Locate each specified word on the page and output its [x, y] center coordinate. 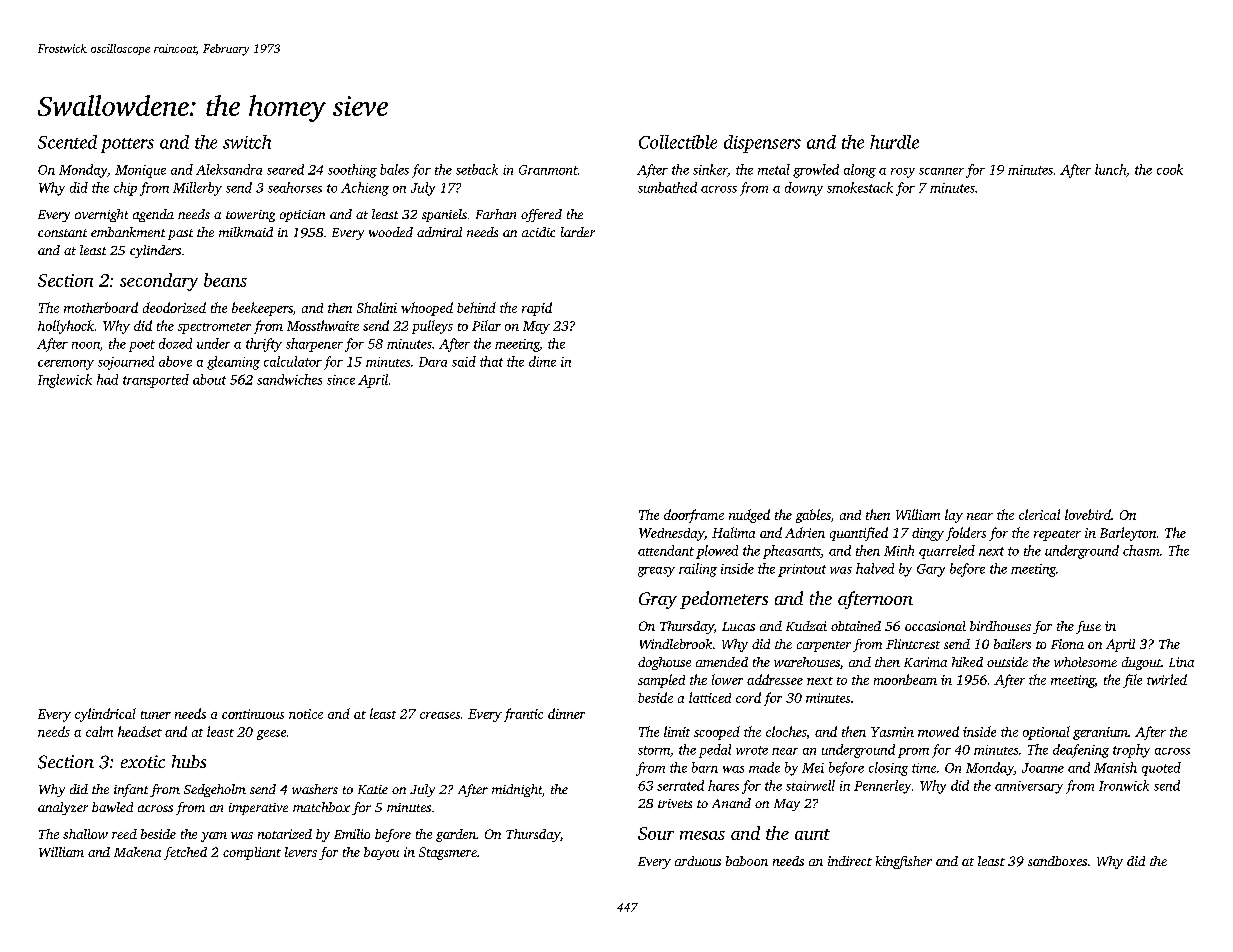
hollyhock [66, 327]
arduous [698, 861]
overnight [101, 215]
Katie [373, 789]
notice [306, 714]
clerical [1039, 514]
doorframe [694, 516]
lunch [1110, 169]
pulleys [432, 327]
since [341, 380]
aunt [812, 834]
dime [542, 361]
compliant [252, 853]
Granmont [548, 170]
